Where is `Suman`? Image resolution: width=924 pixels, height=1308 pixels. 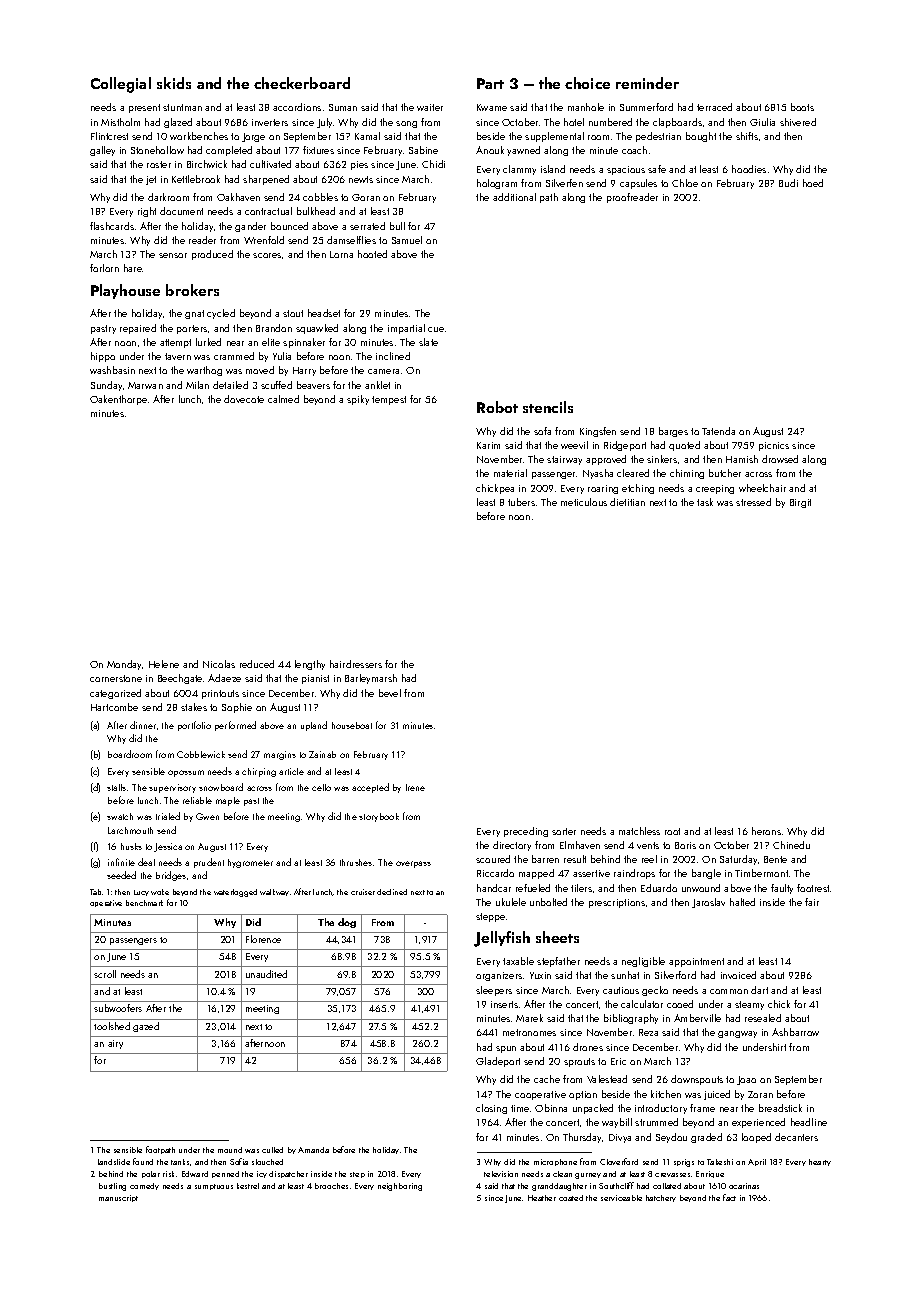
Suman is located at coordinates (343, 107).
